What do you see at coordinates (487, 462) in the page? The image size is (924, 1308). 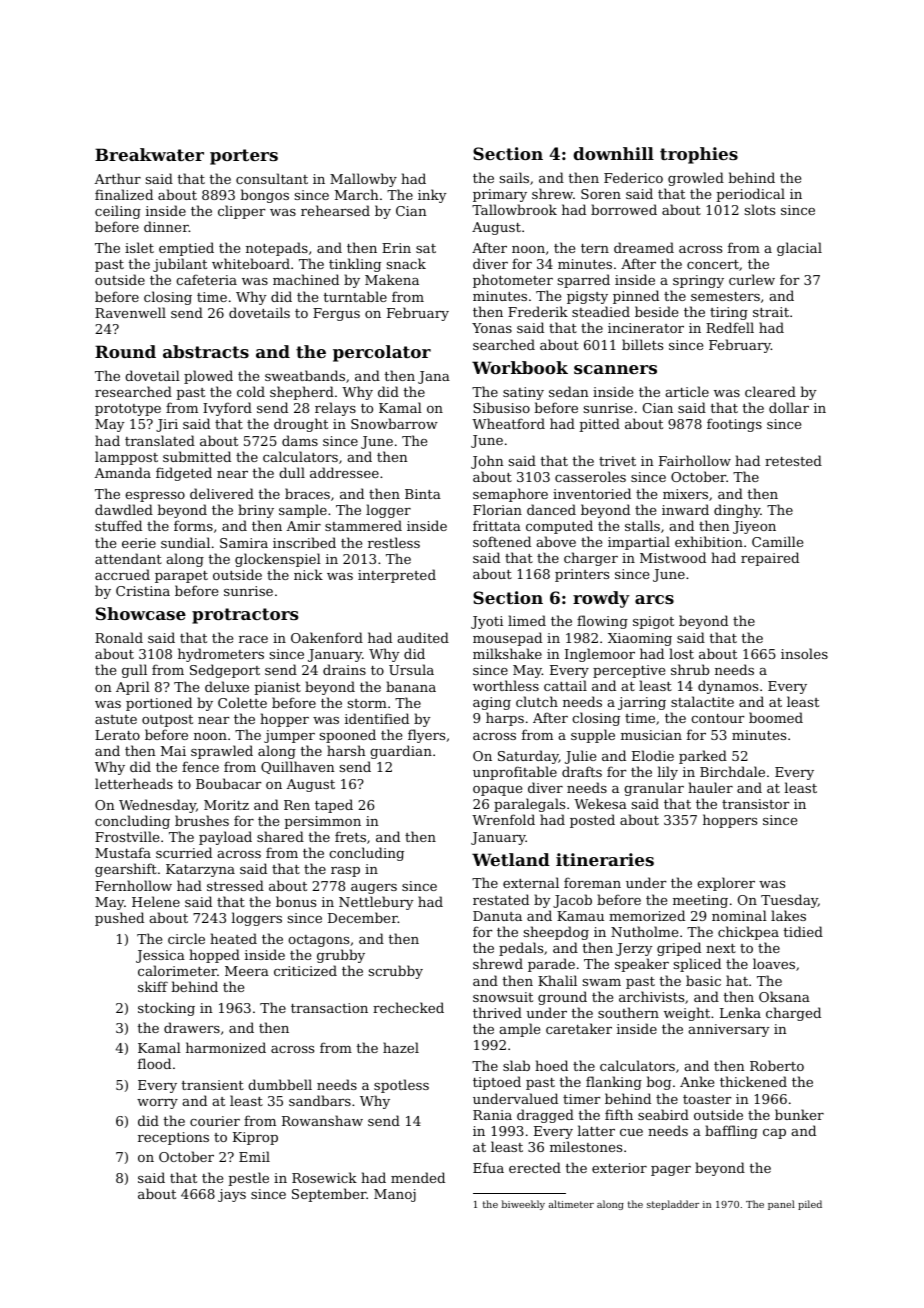 I see `John` at bounding box center [487, 462].
